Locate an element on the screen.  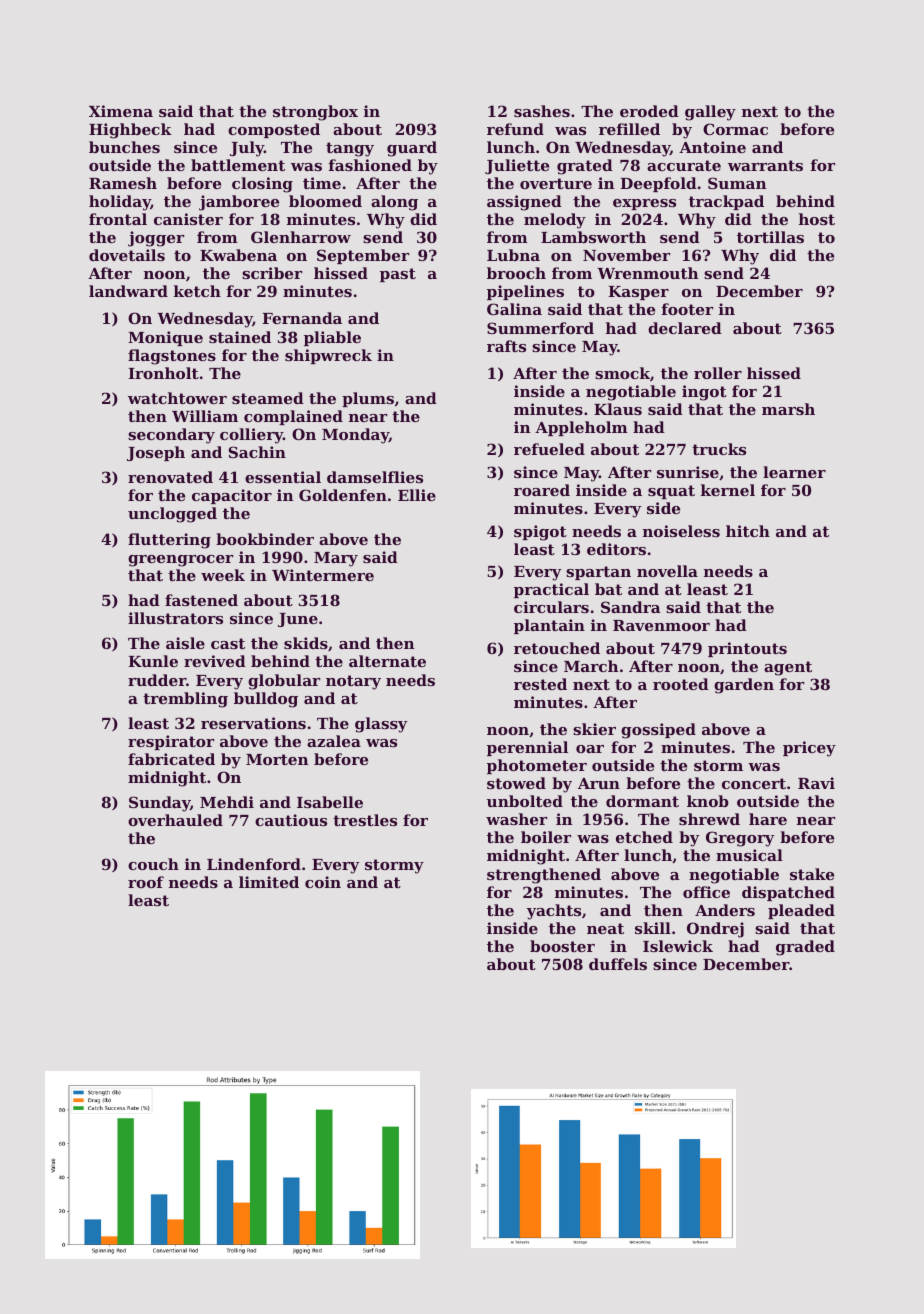
Ximena is located at coordinates (121, 111).
